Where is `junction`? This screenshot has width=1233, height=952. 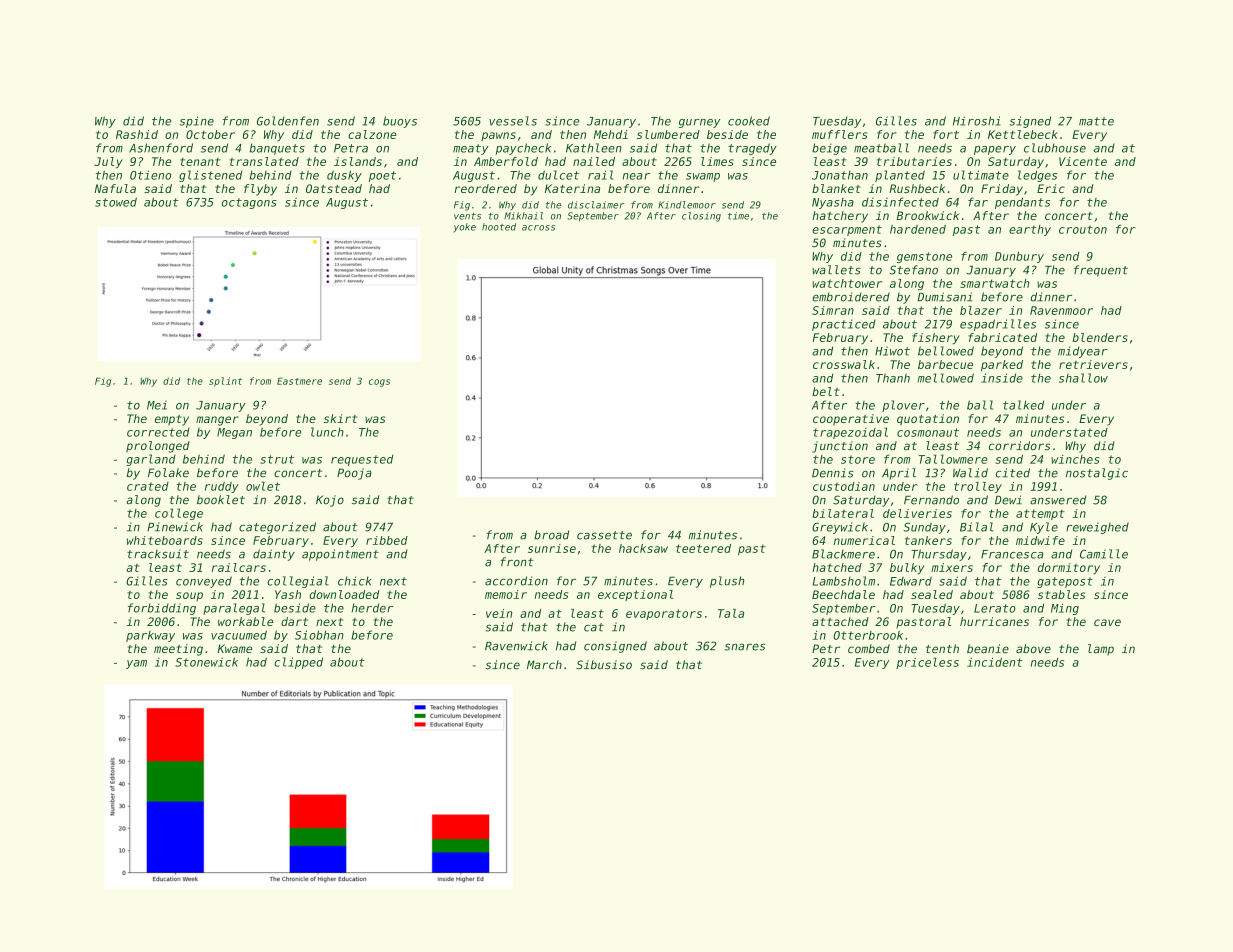 junction is located at coordinates (840, 447).
